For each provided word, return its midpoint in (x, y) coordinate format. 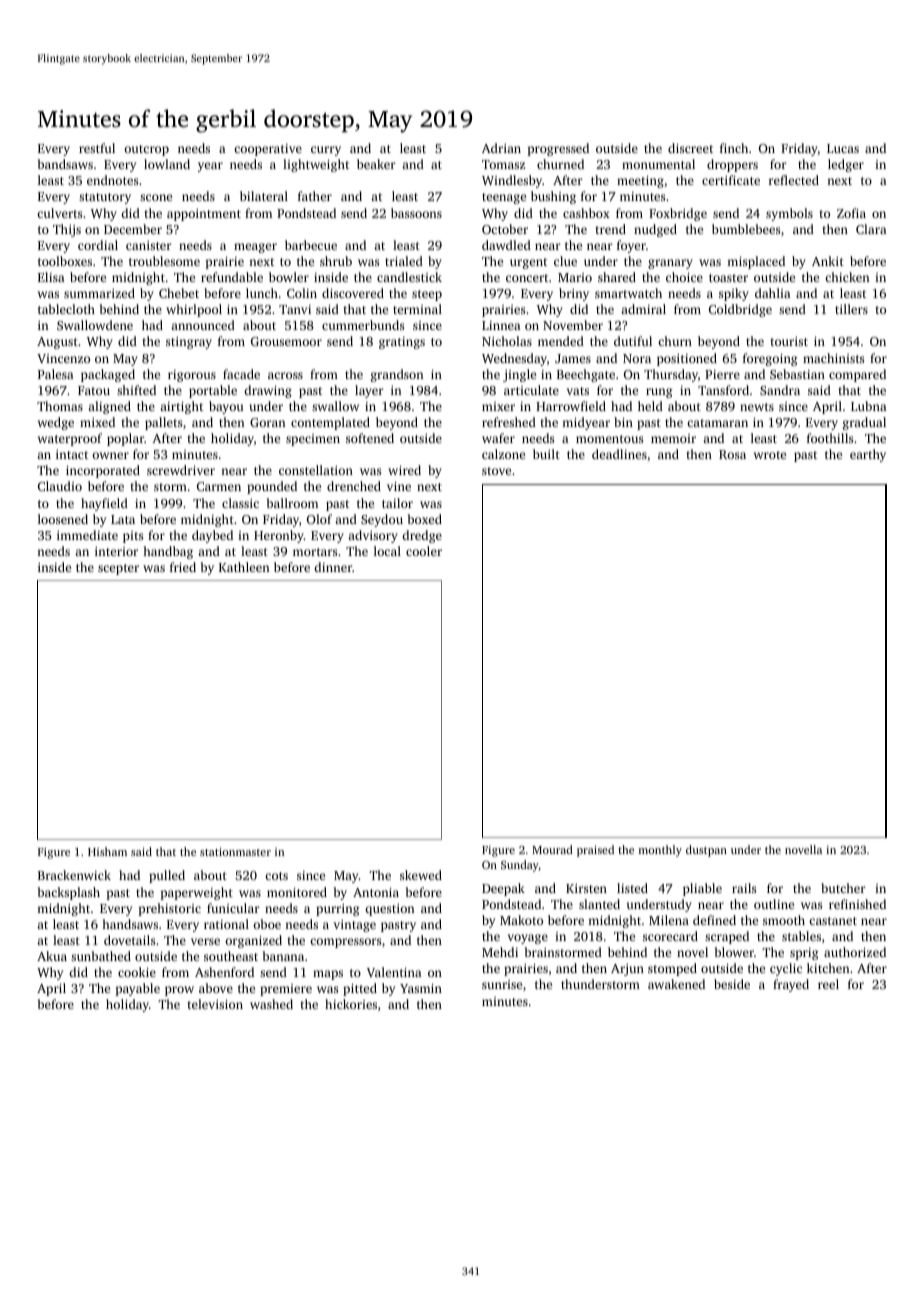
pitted (360, 989)
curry (326, 151)
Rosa (732, 454)
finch (734, 148)
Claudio (60, 486)
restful (97, 148)
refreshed (509, 422)
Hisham (107, 851)
